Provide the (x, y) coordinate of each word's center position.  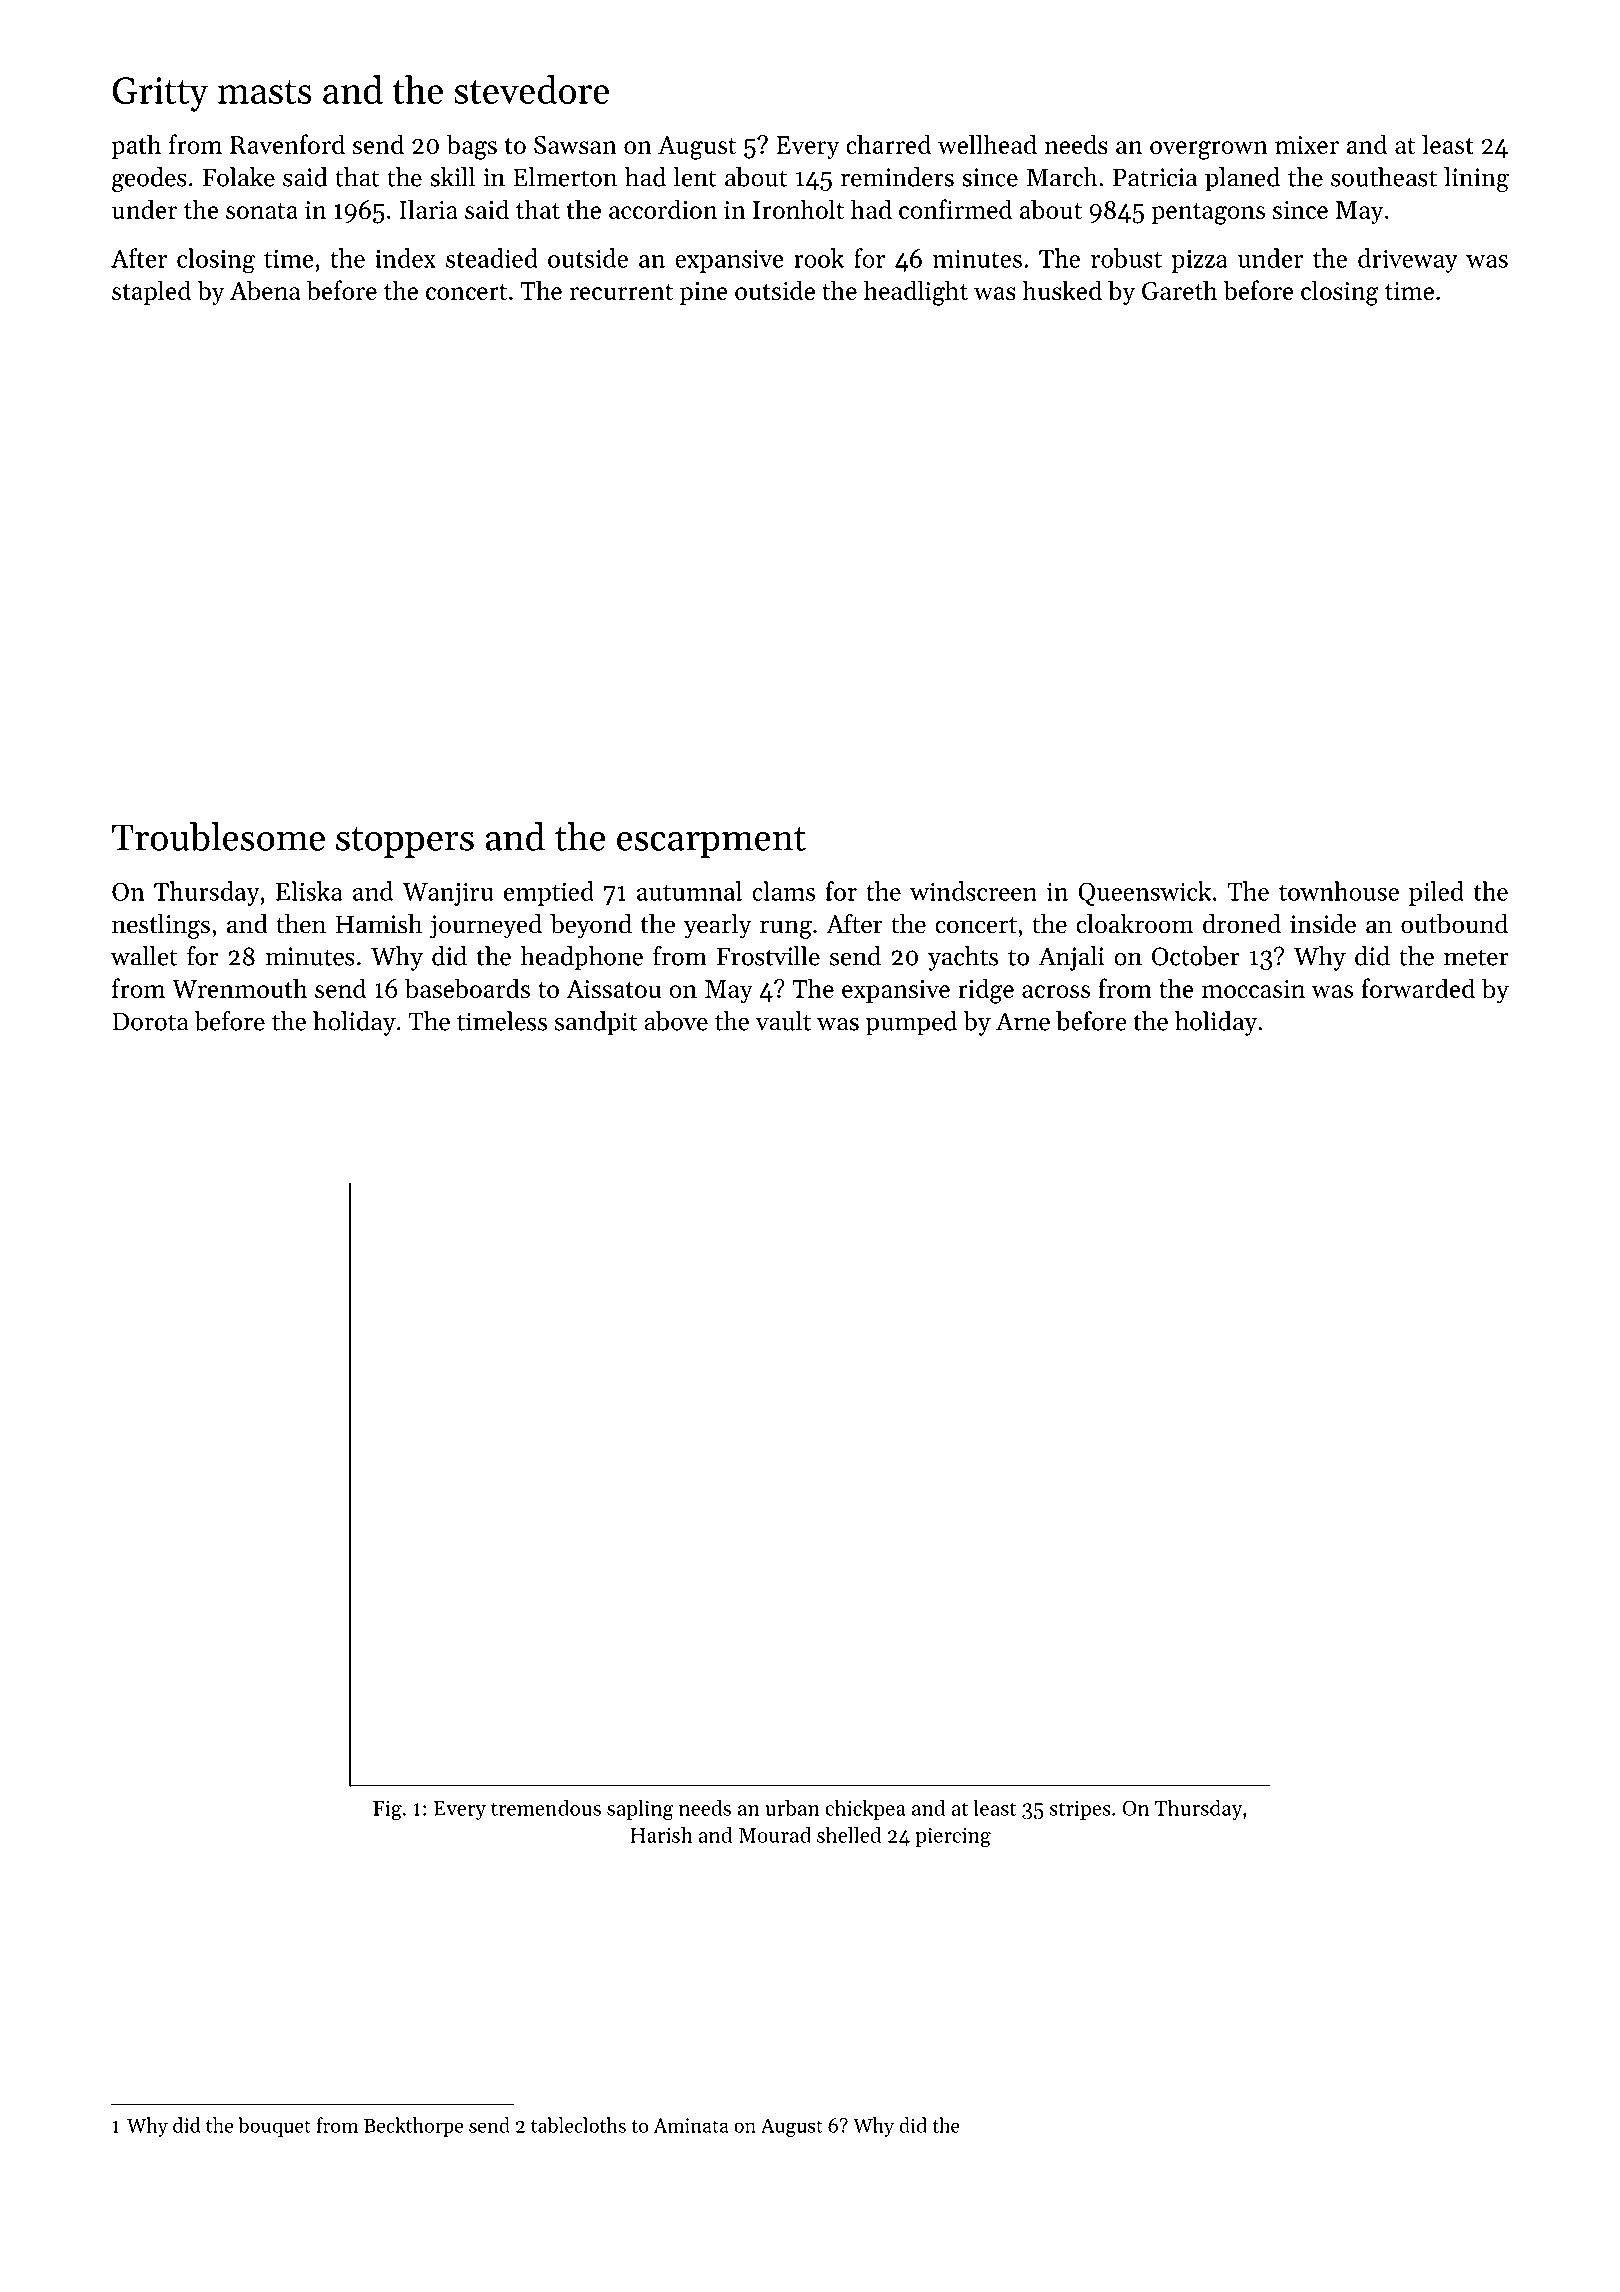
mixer (1307, 145)
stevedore (531, 89)
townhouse (1339, 891)
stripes (1080, 1810)
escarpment (711, 842)
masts (264, 92)
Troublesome (218, 836)
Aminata (691, 2125)
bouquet (274, 2127)
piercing (953, 1837)
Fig (387, 1810)
